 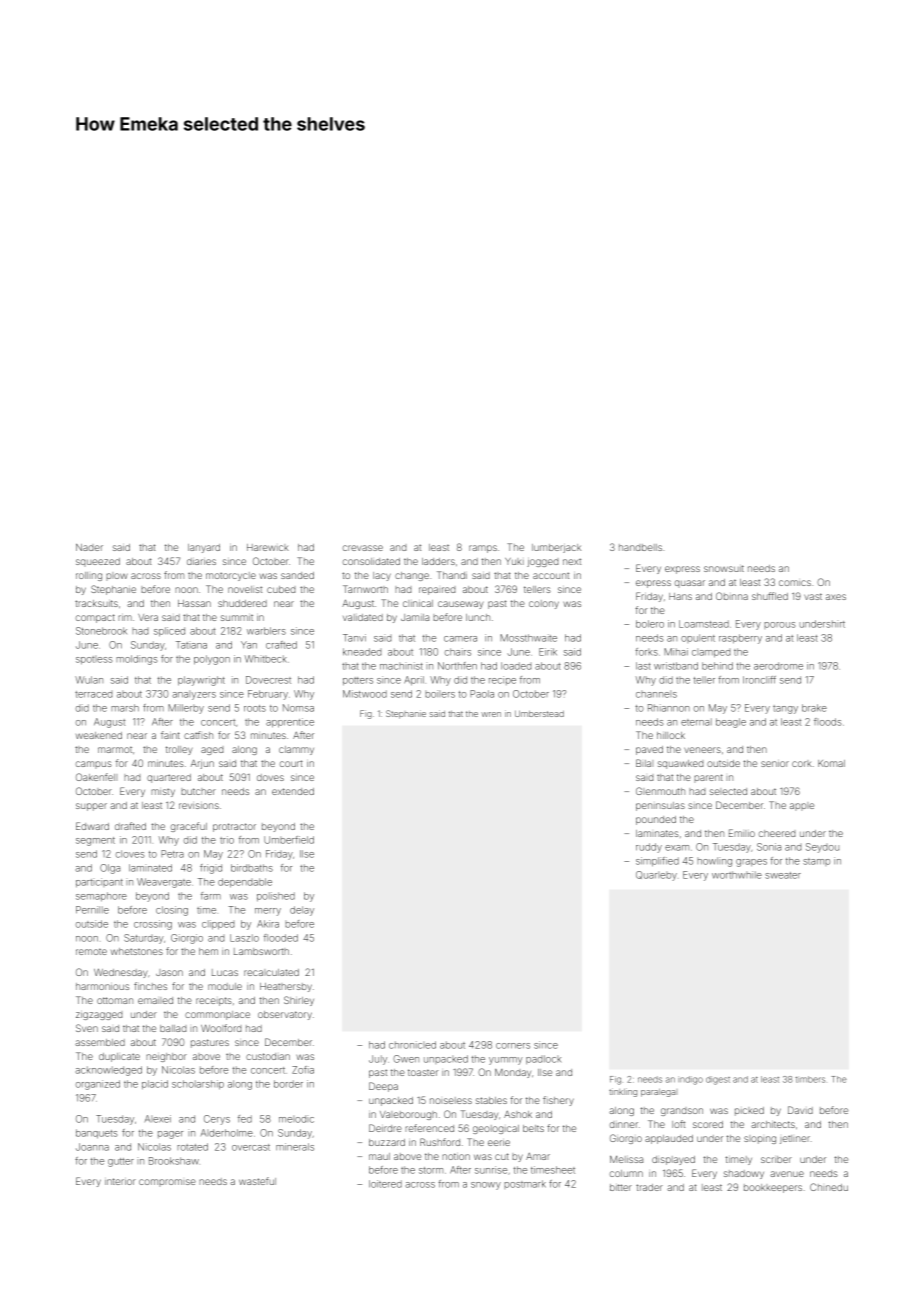 I want to click on comics, so click(x=795, y=583).
